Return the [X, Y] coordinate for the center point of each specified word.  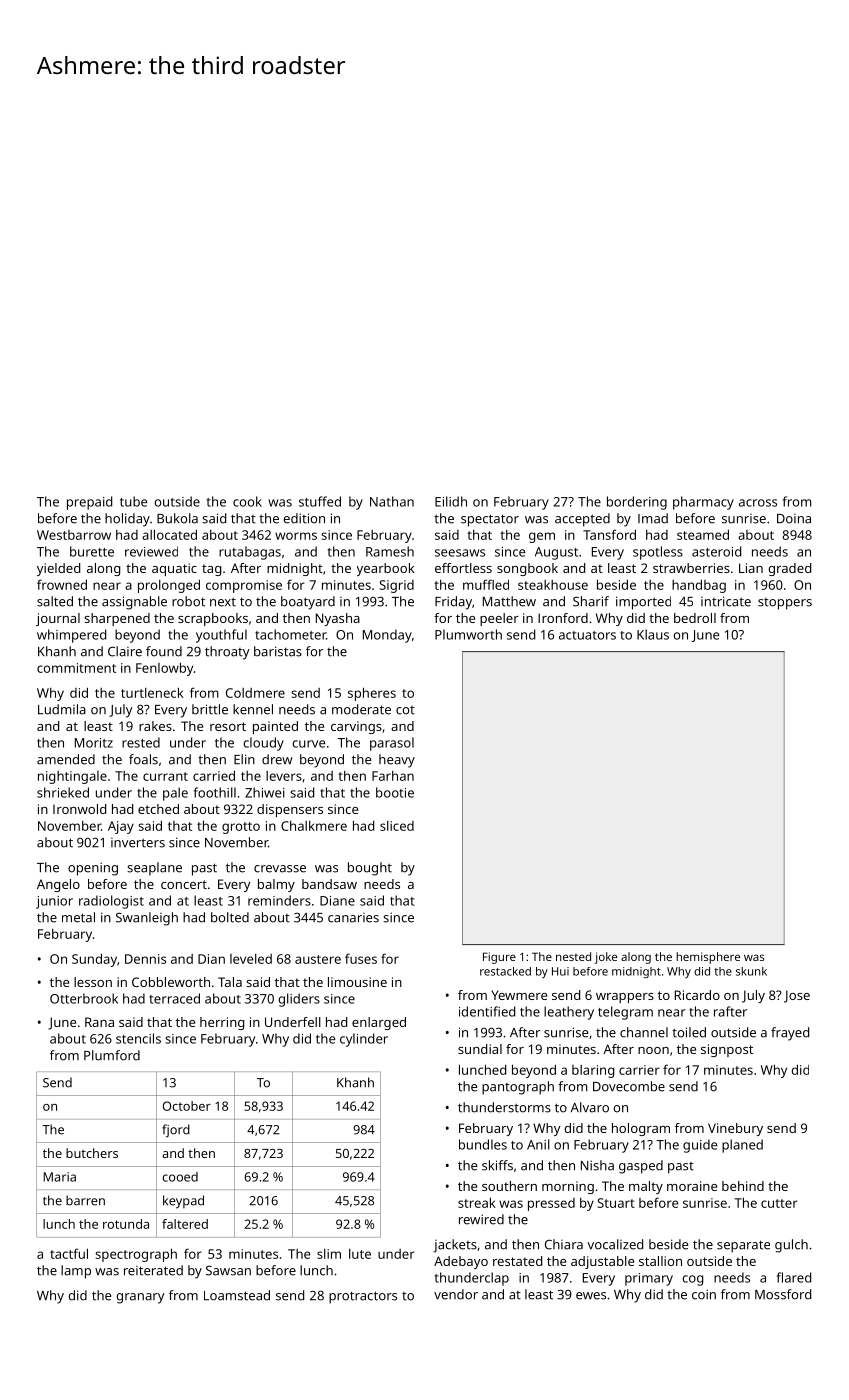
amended [66, 759]
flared [794, 1277]
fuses [361, 958]
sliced [397, 826]
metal [78, 917]
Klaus [653, 634]
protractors [363, 1297]
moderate [361, 709]
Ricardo [697, 995]
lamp [76, 1272]
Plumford [112, 1055]
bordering [637, 503]
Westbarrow [74, 535]
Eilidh [451, 501]
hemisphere [708, 958]
